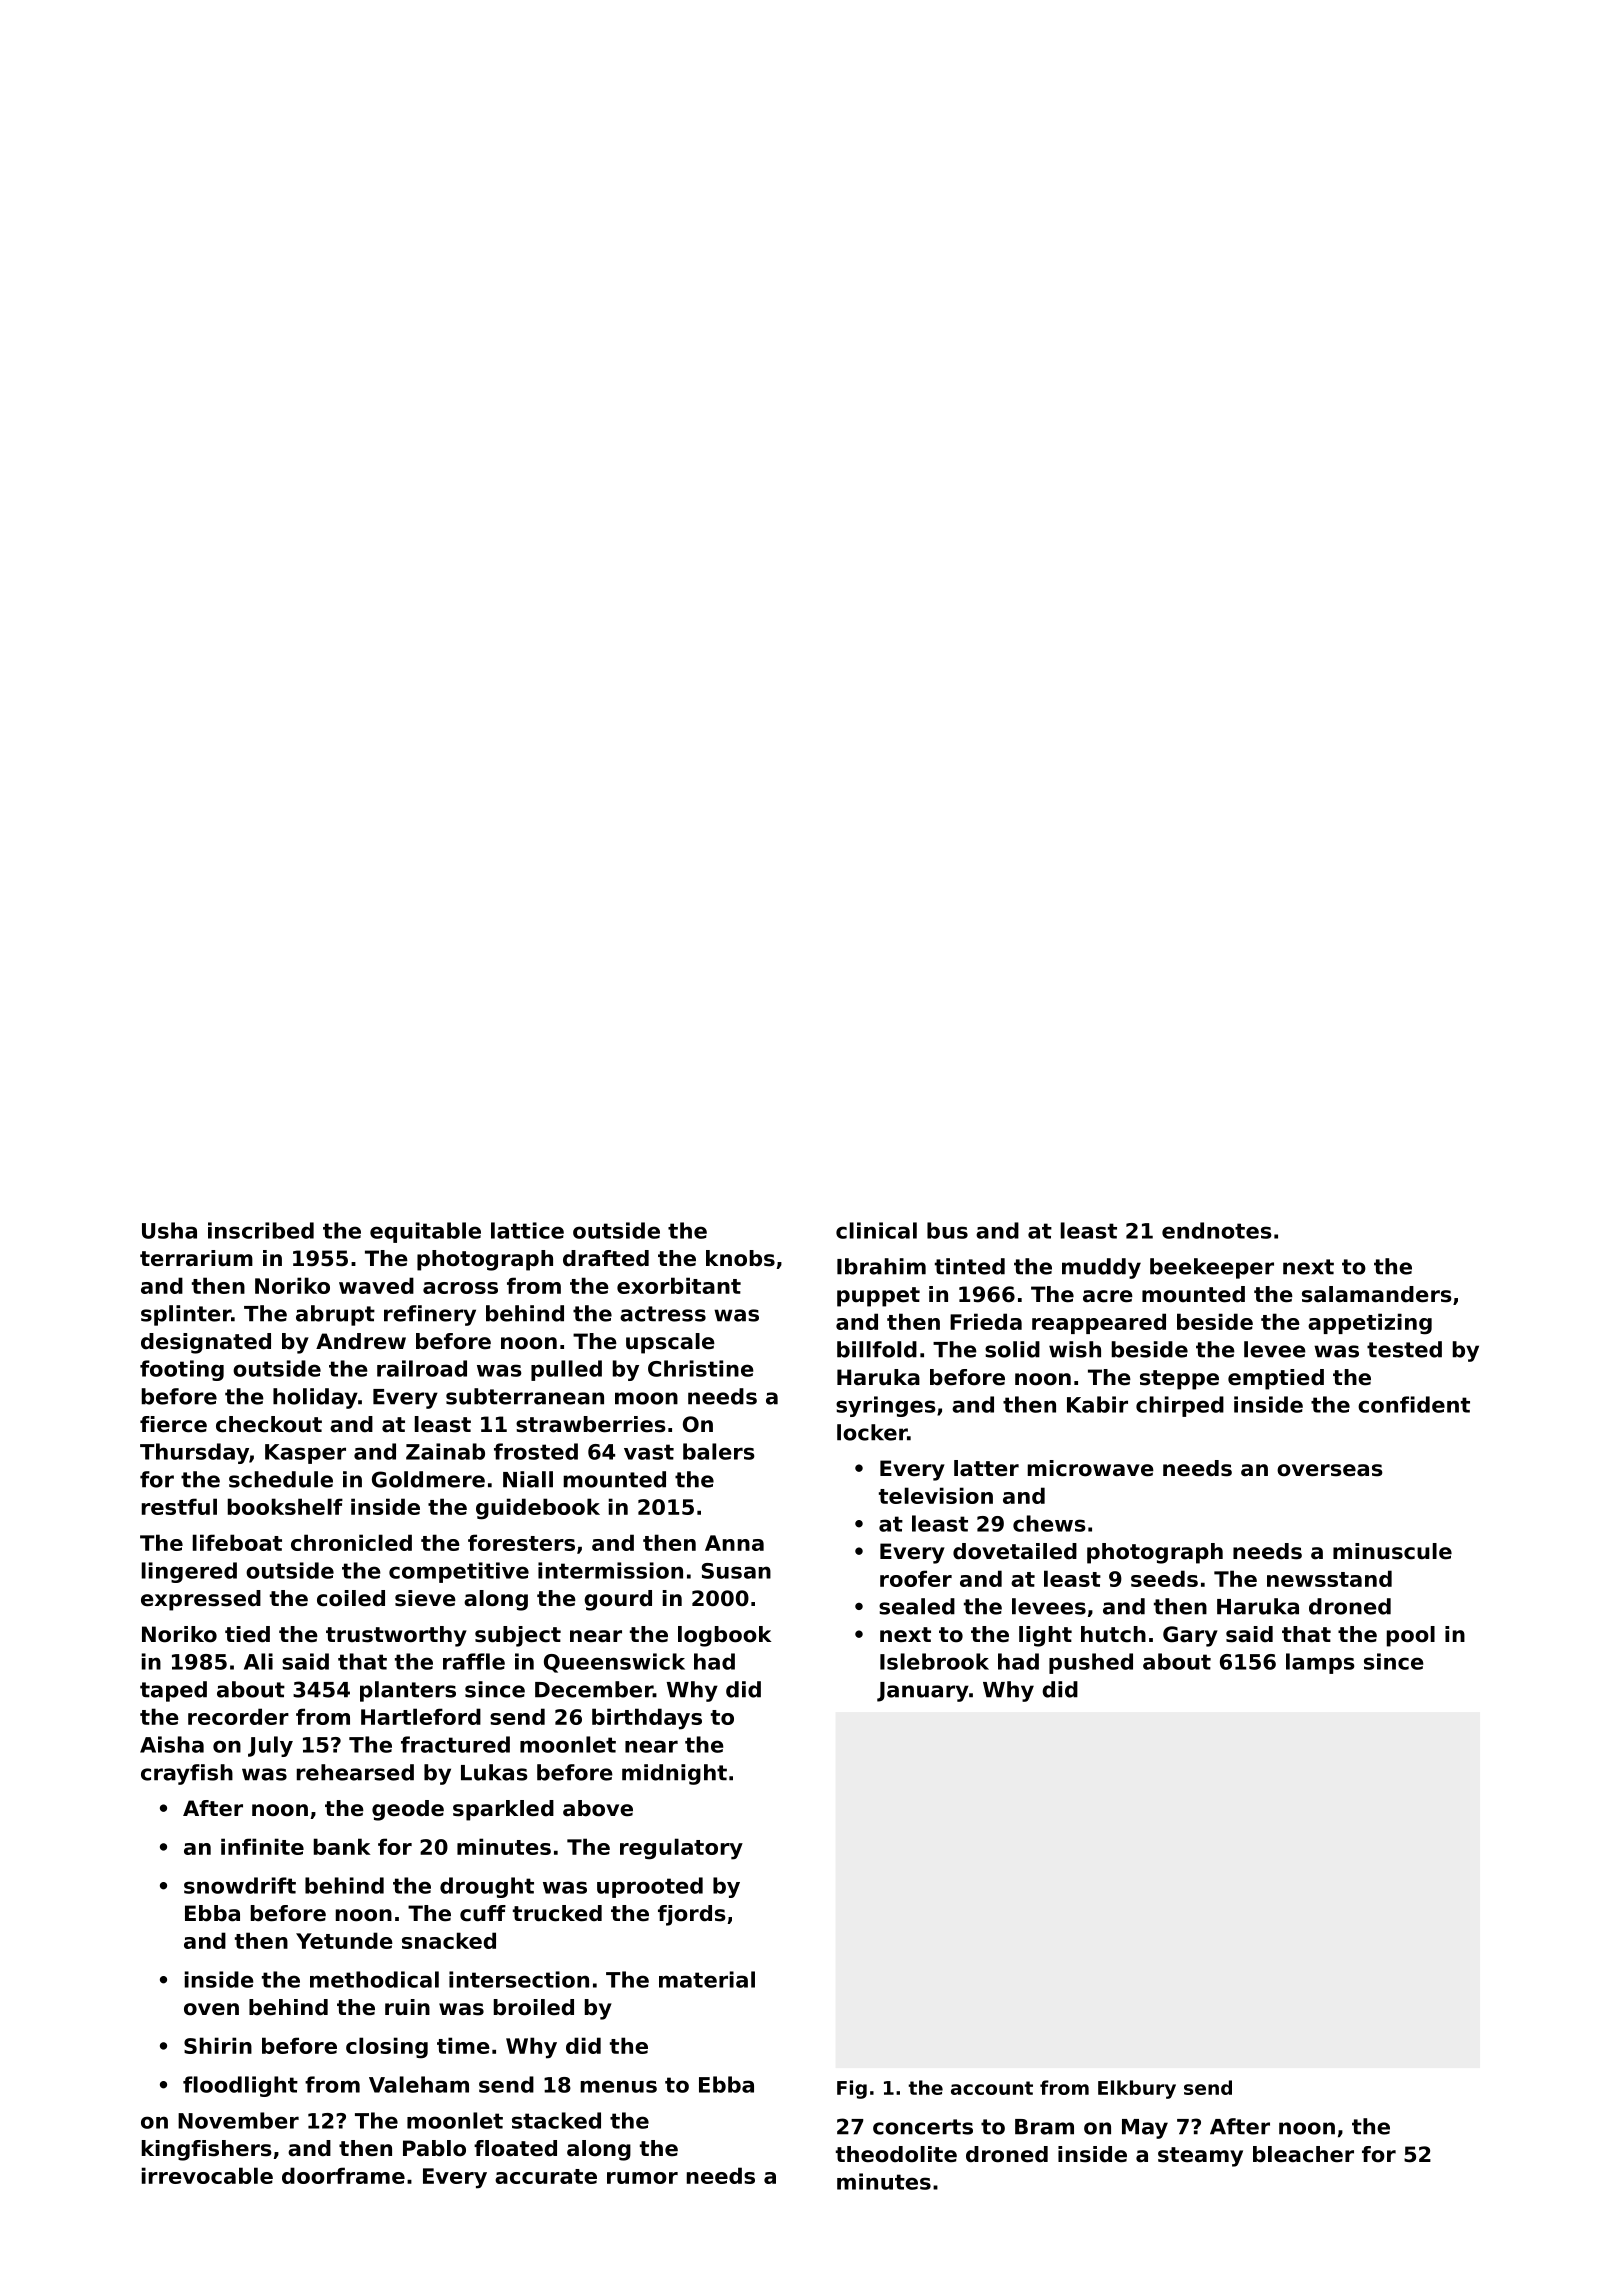  What do you see at coordinates (425, 1232) in the screenshot?
I see `equitable` at bounding box center [425, 1232].
